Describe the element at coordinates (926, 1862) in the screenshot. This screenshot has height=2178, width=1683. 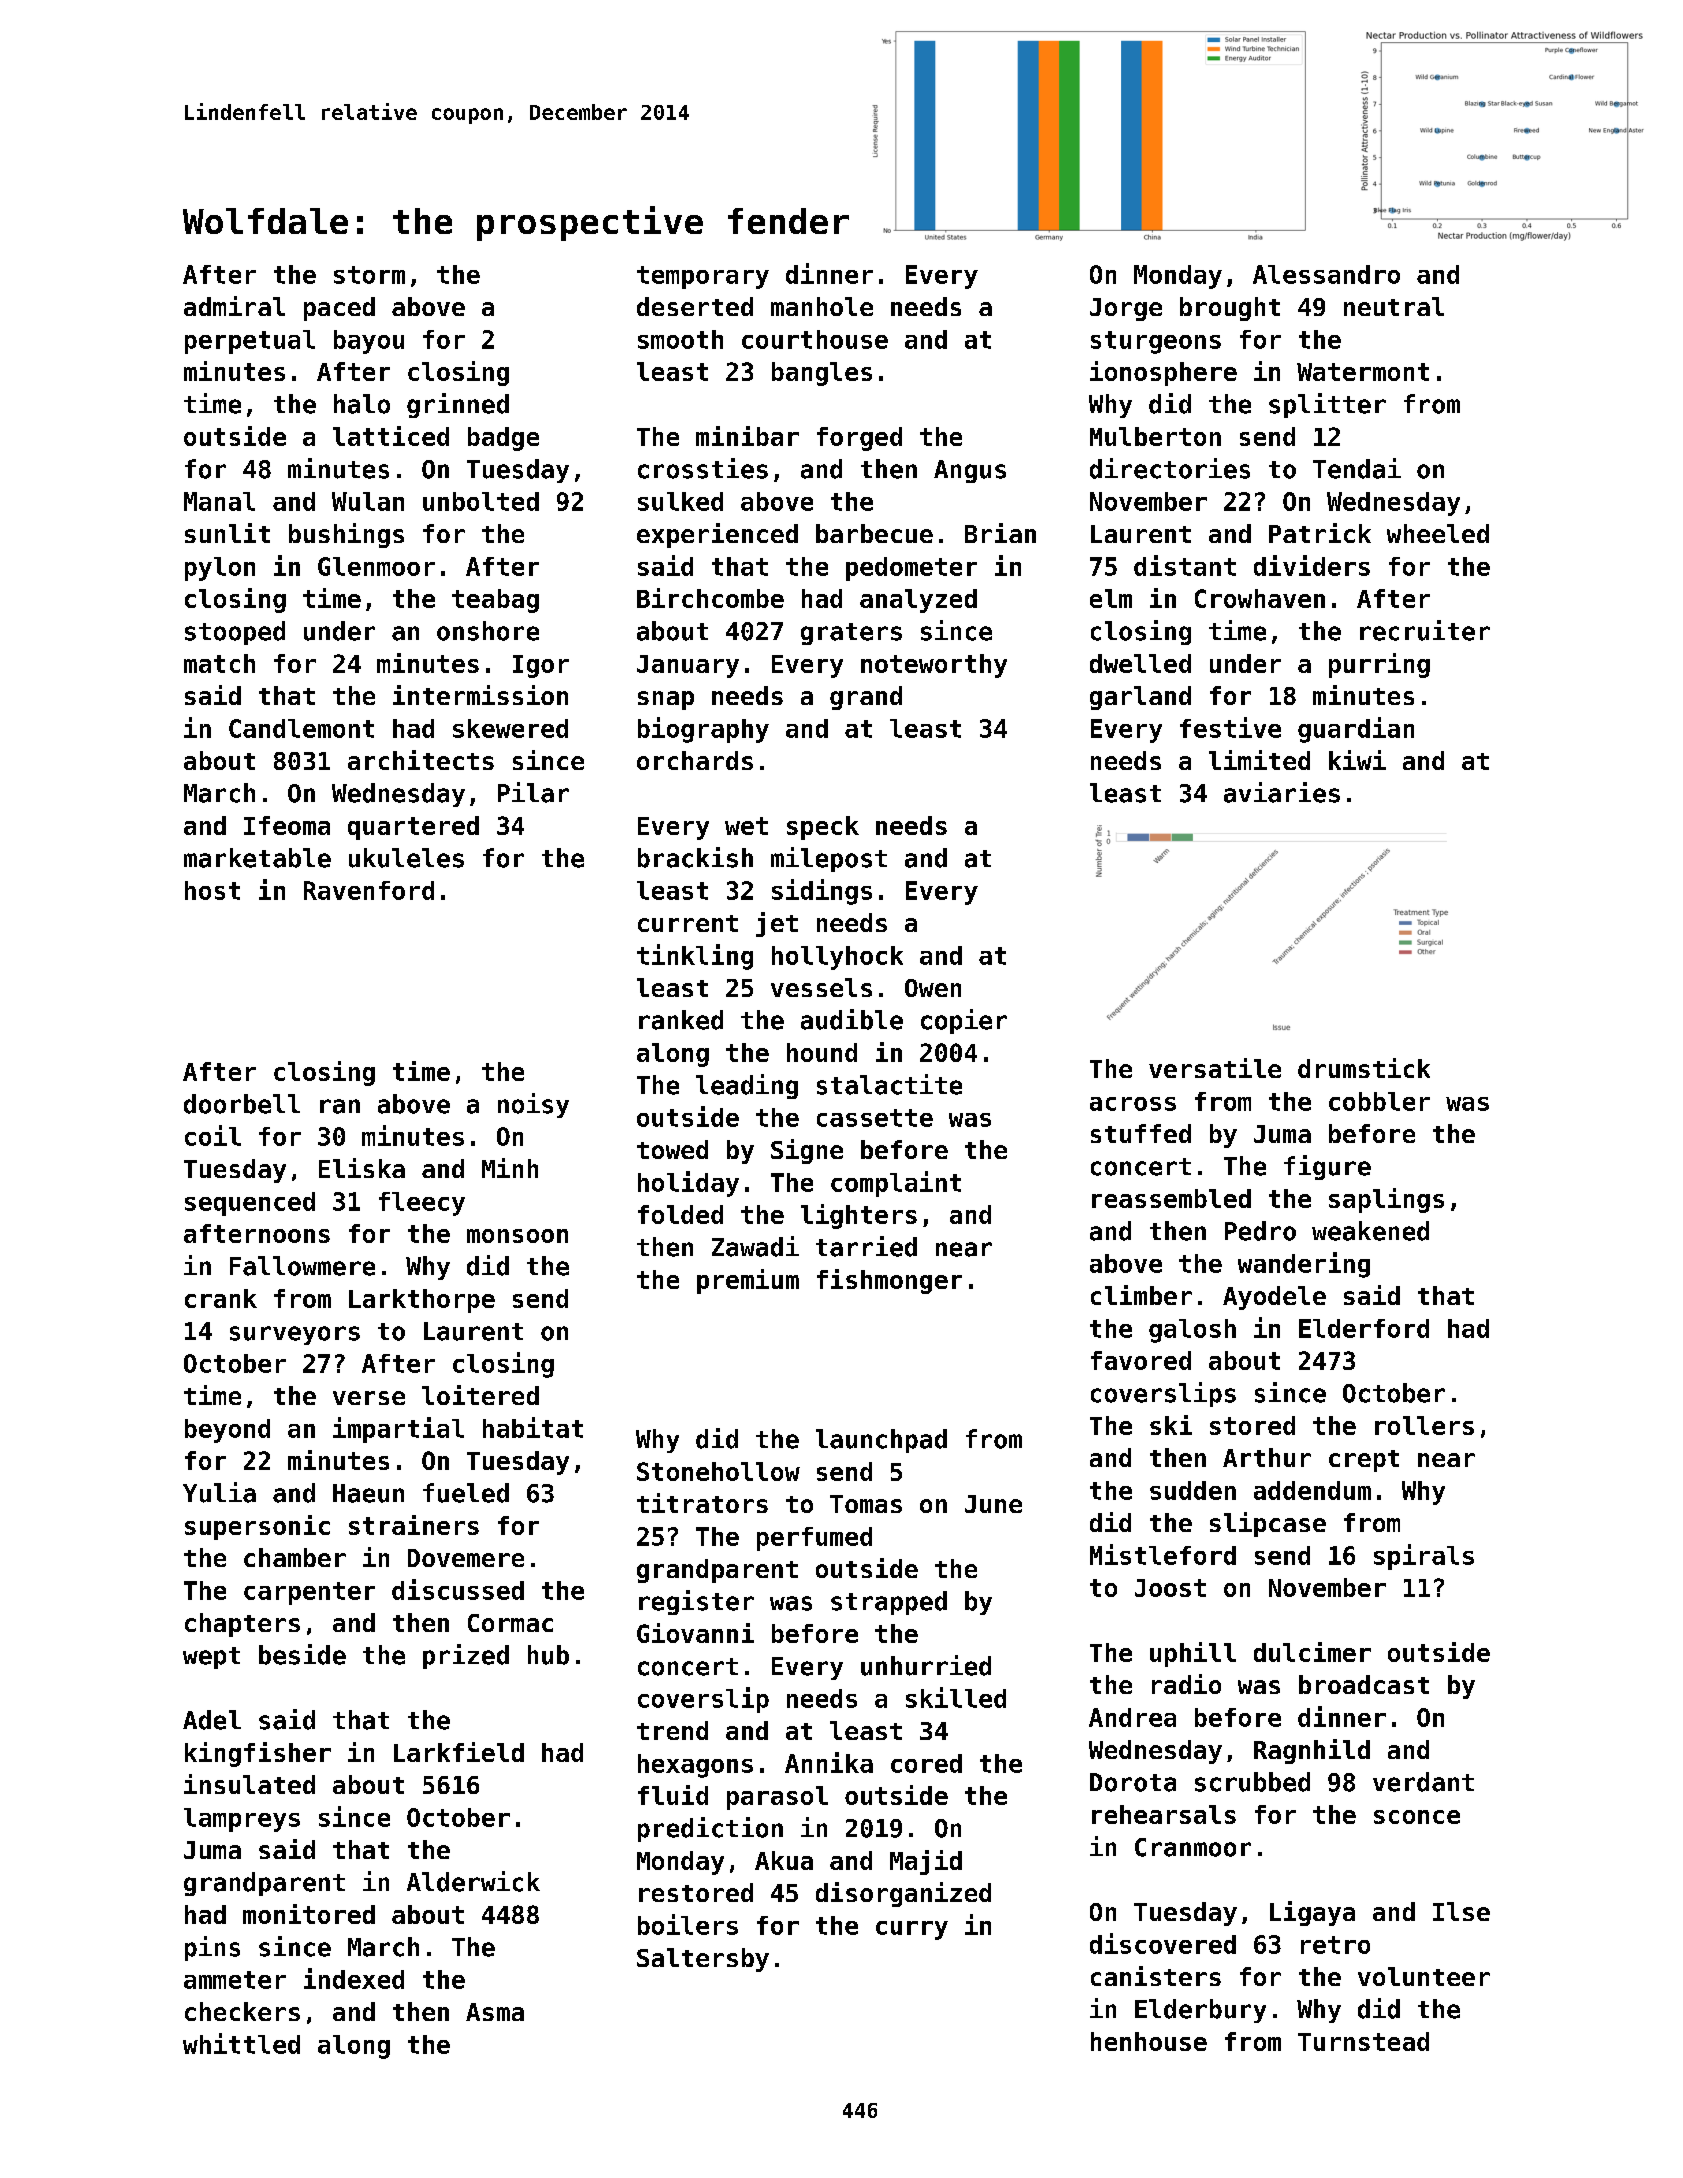
I see `Majid` at that location.
